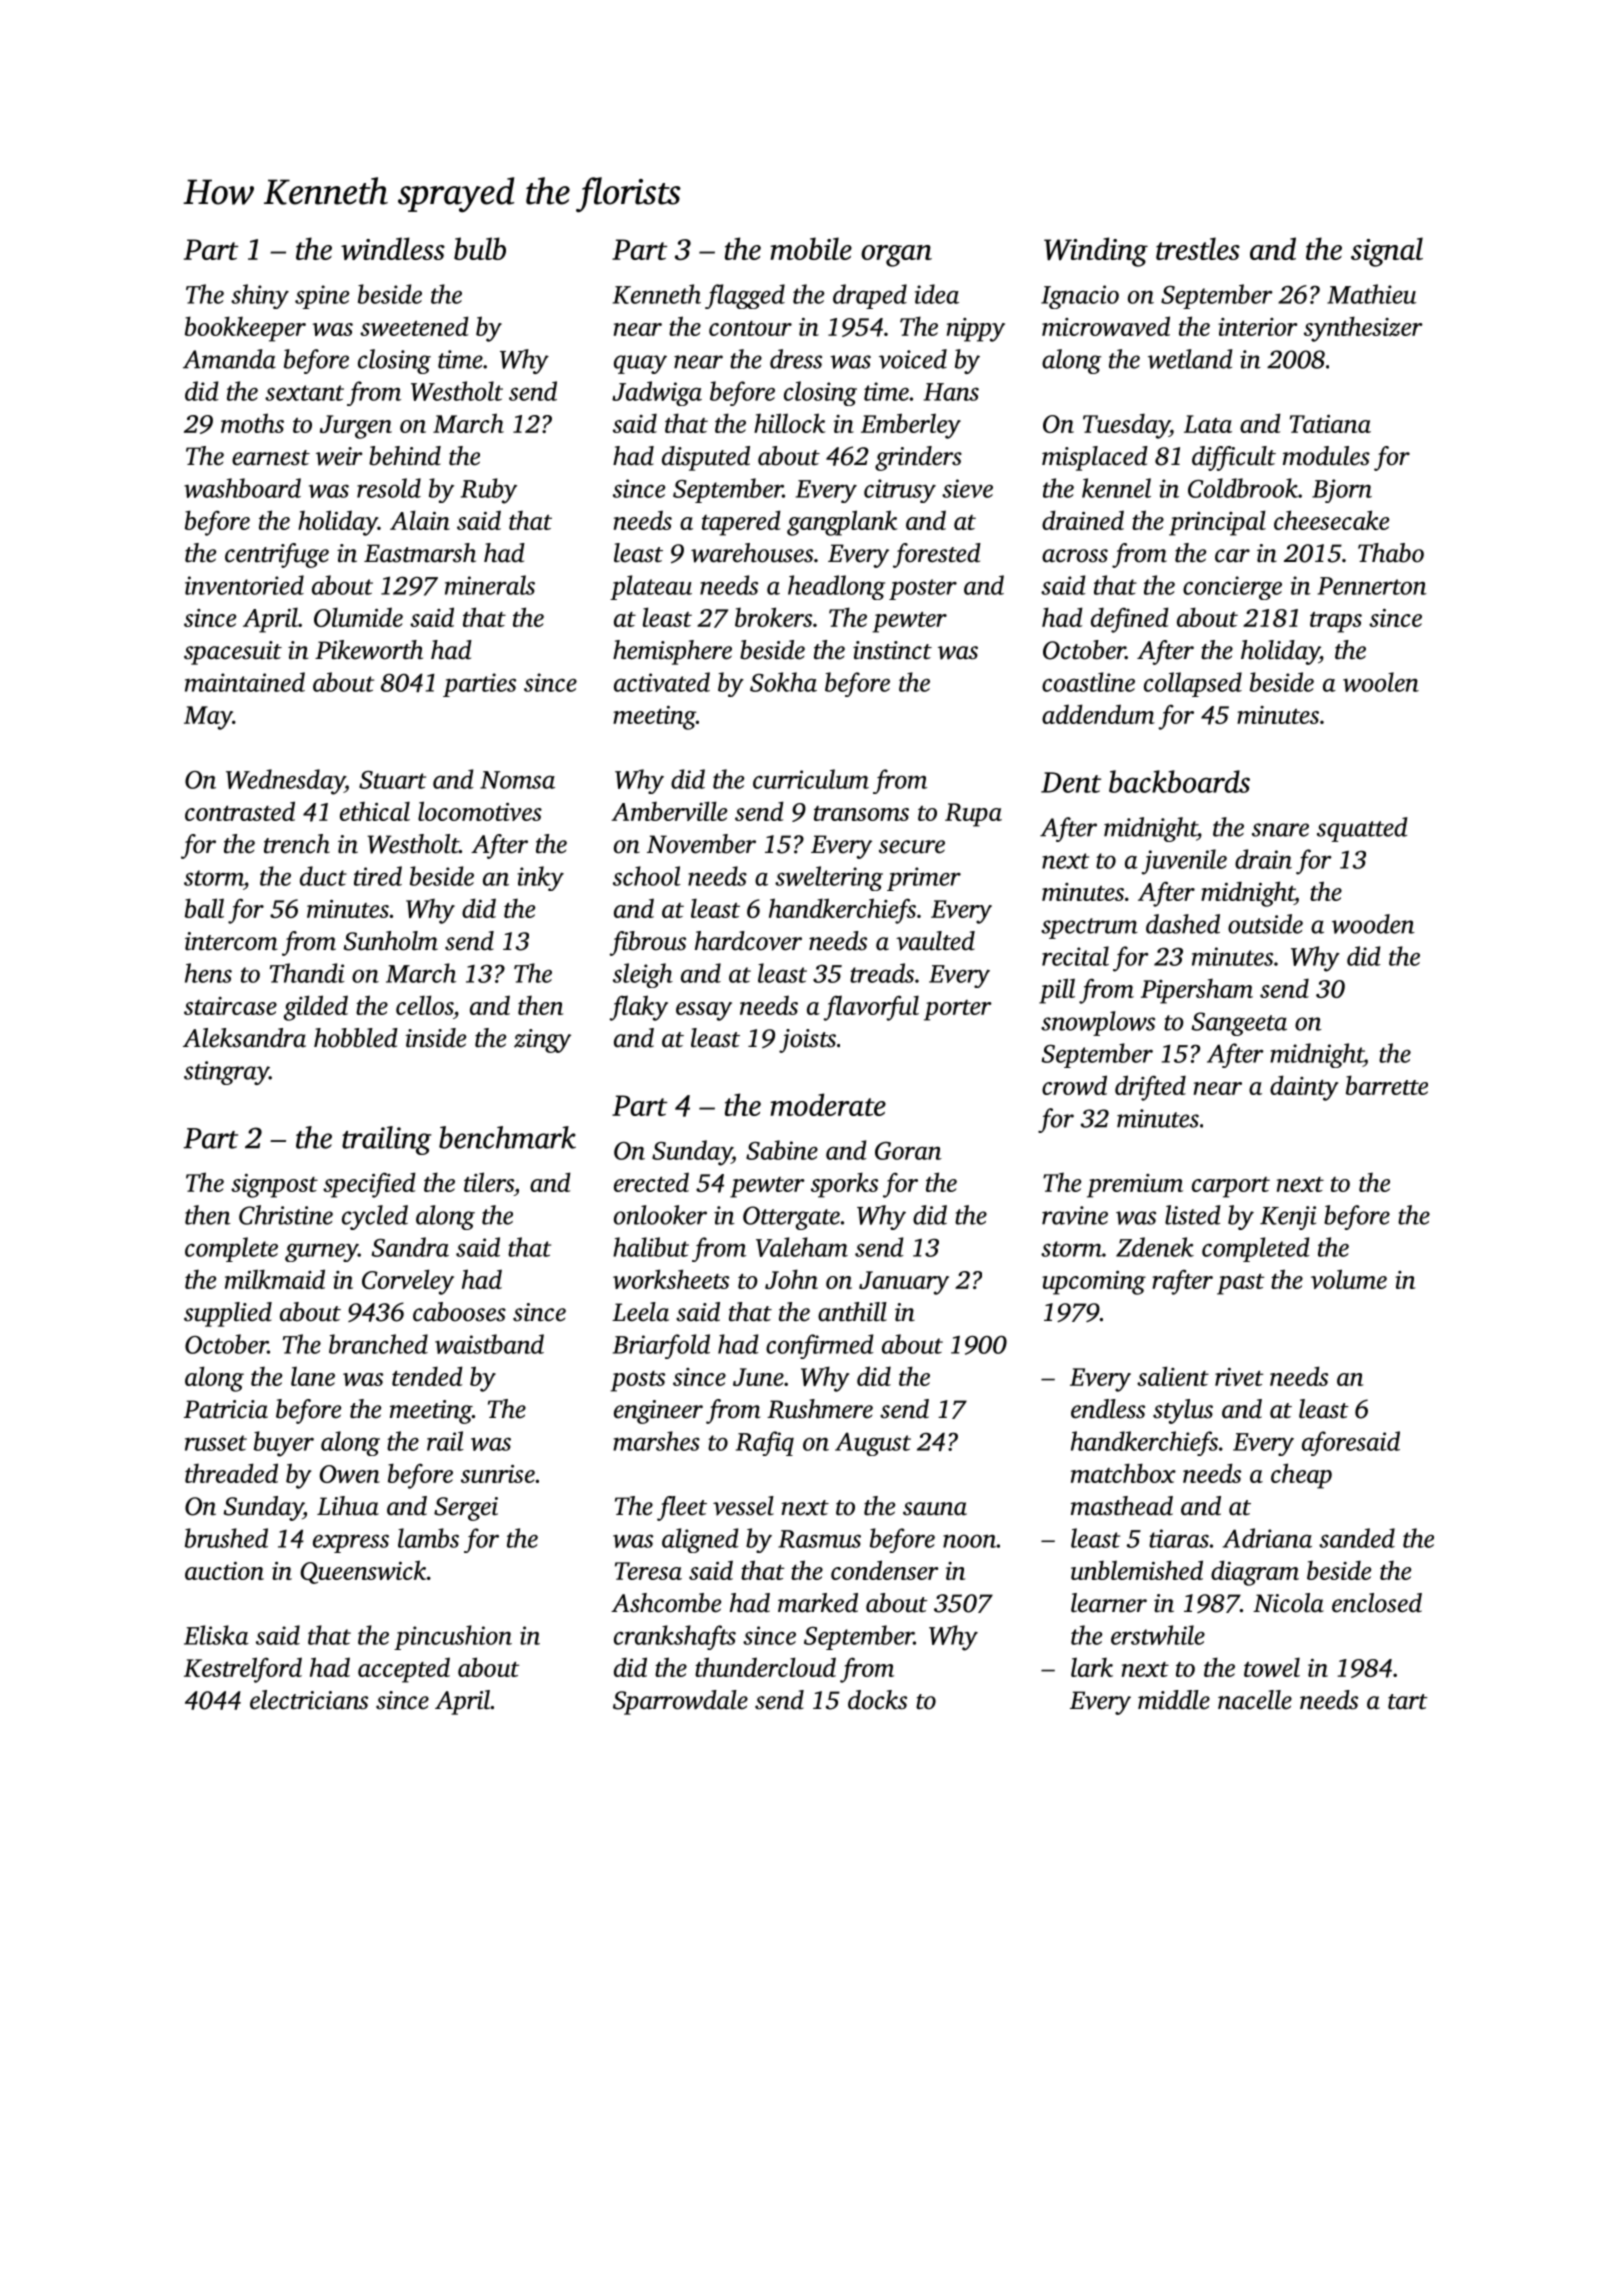  I want to click on bulb, so click(480, 248).
